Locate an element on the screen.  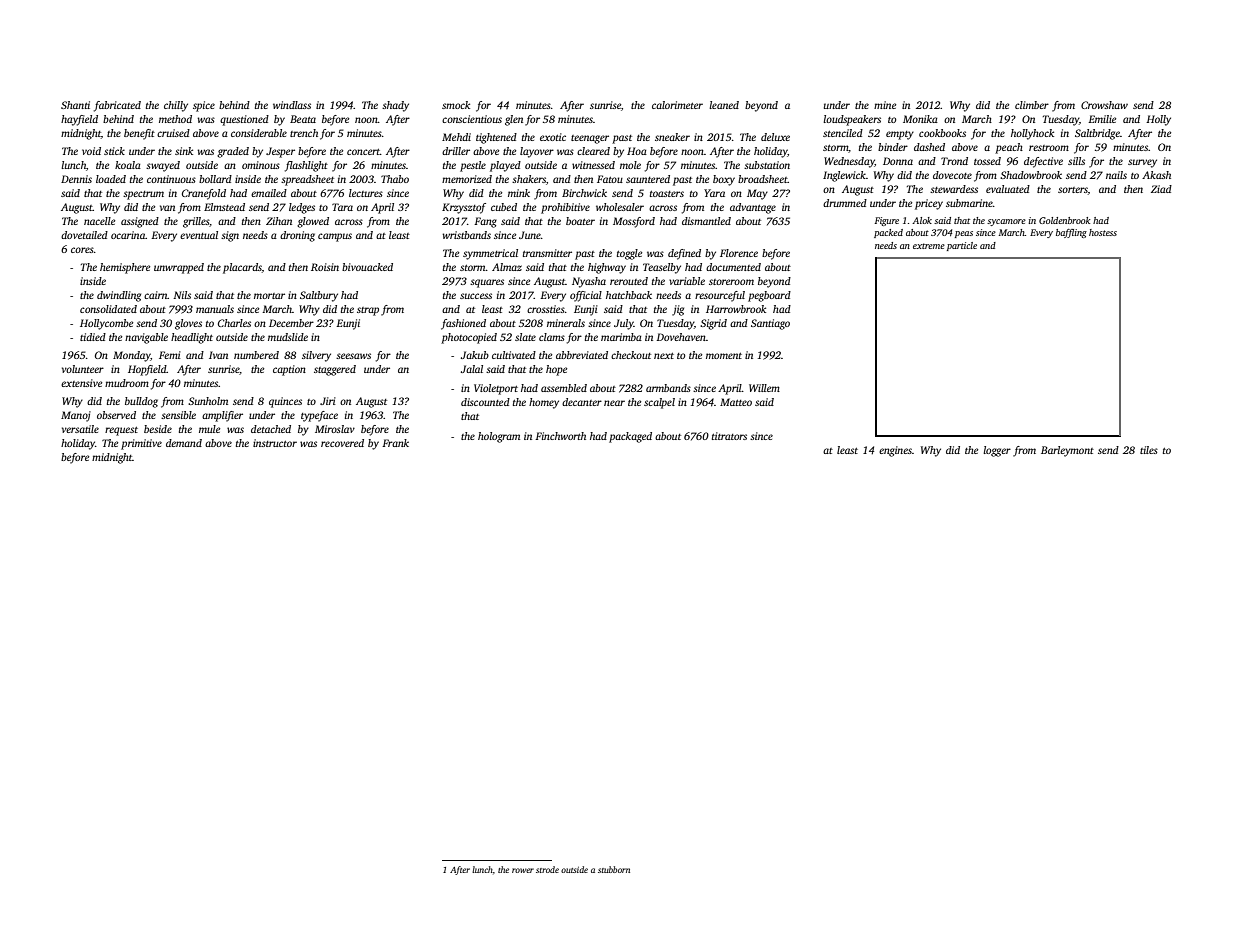
strode is located at coordinates (547, 869).
